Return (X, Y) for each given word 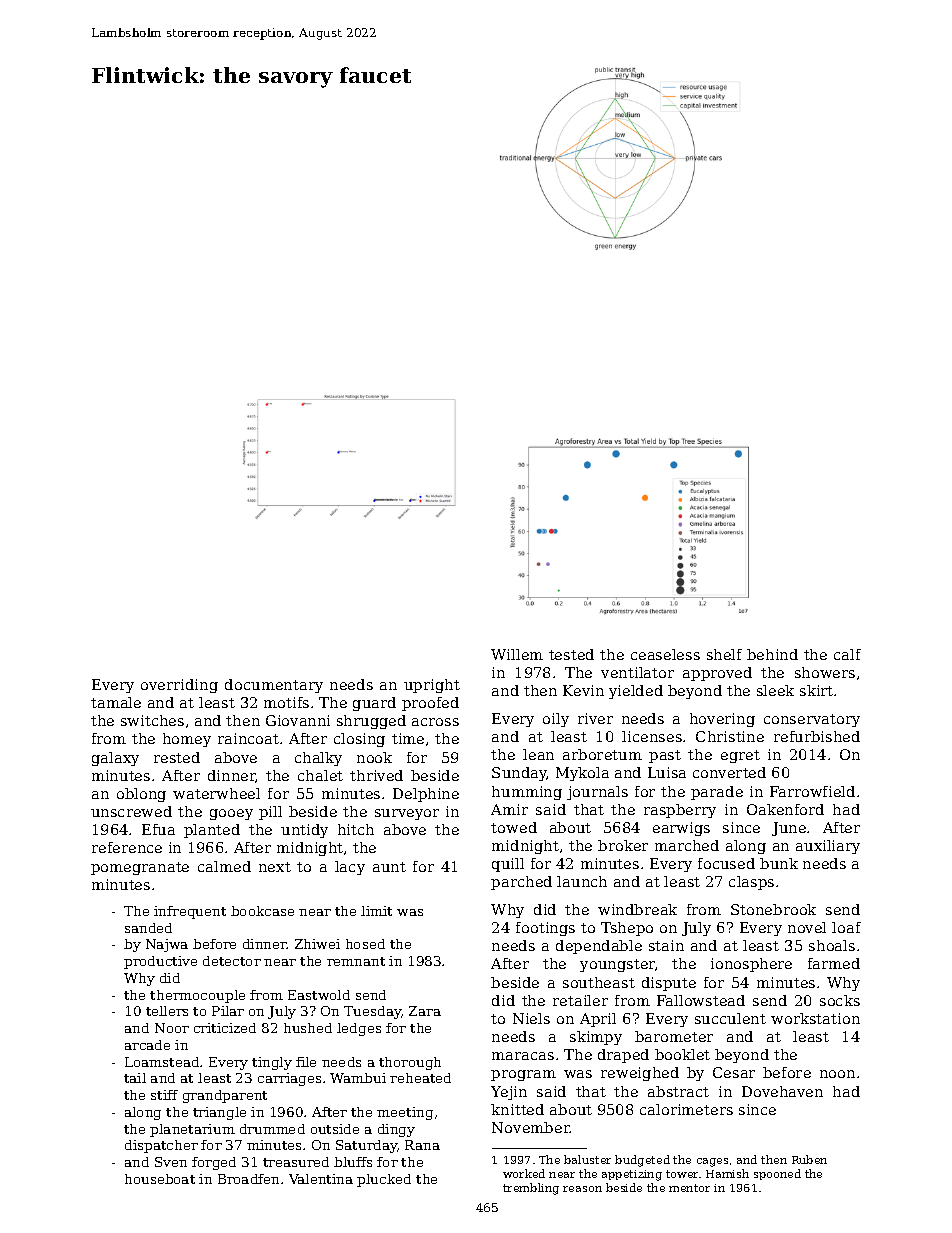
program (523, 1075)
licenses (652, 736)
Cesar (734, 1072)
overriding (179, 686)
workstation (815, 1018)
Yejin (509, 1093)
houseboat (160, 1179)
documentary (274, 686)
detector (232, 961)
